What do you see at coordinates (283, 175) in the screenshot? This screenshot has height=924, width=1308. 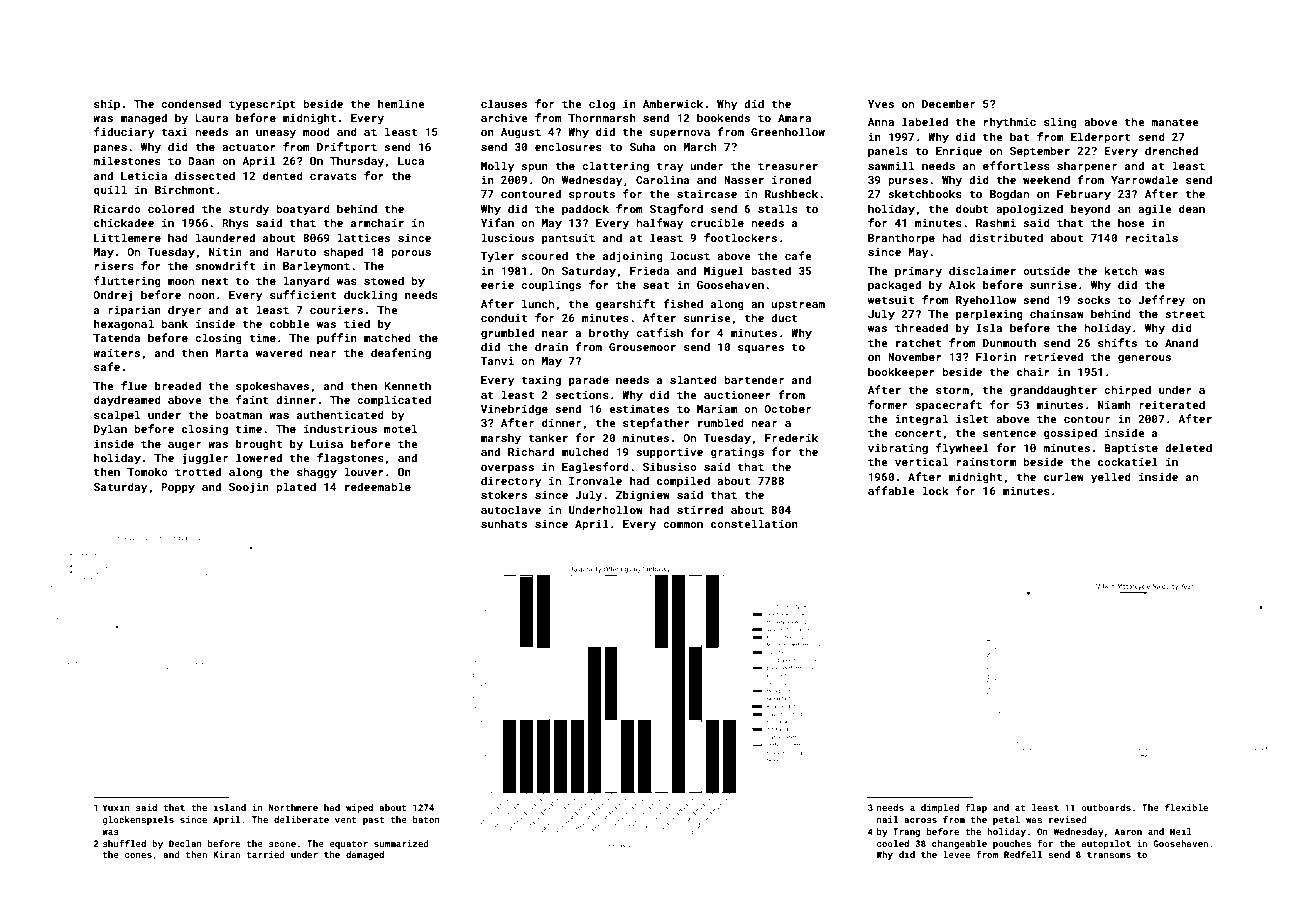 I see `dented` at bounding box center [283, 175].
